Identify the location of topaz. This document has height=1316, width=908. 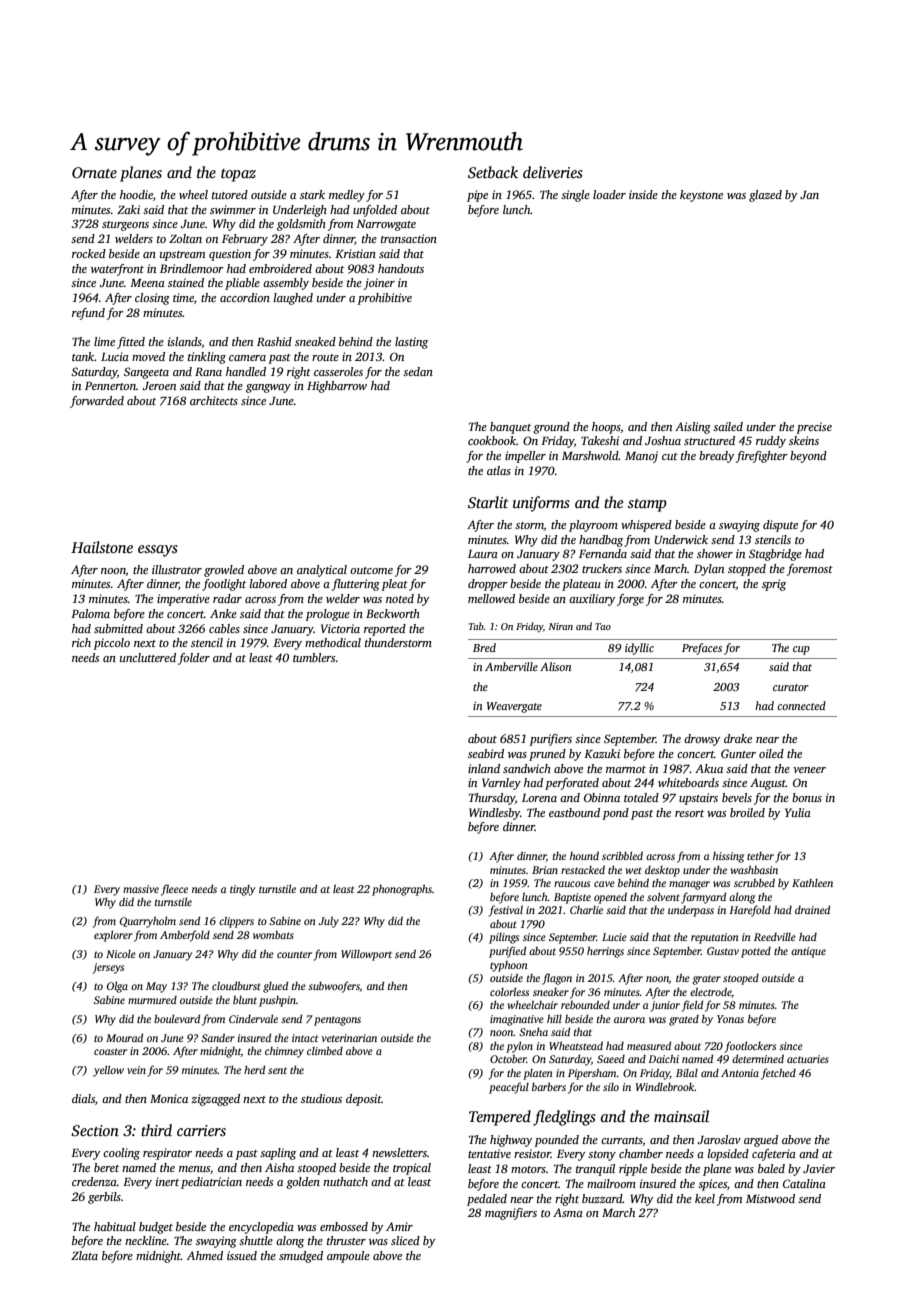
(238, 175).
